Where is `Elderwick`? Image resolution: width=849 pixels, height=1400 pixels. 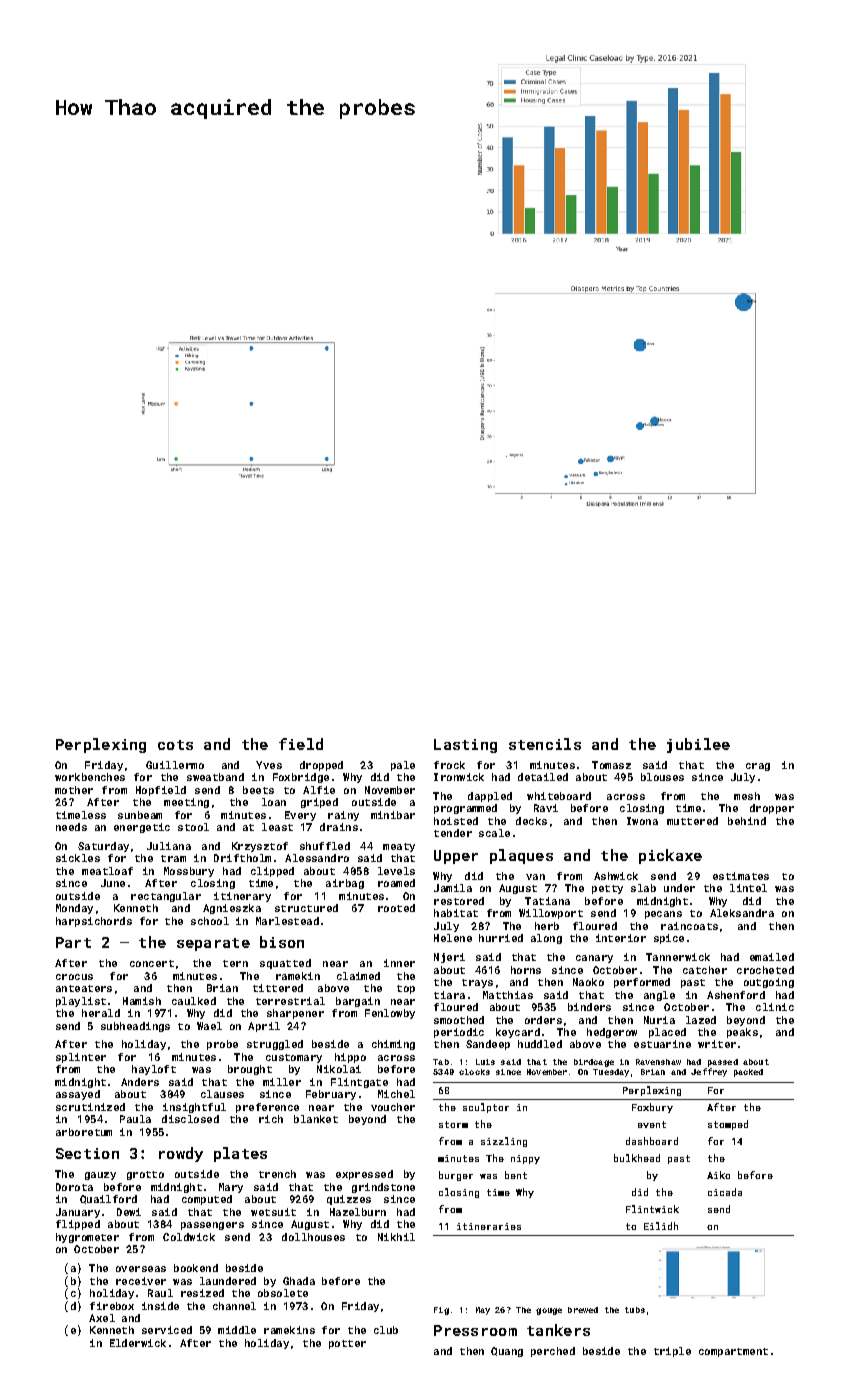
Elderwick is located at coordinates (138, 1343).
